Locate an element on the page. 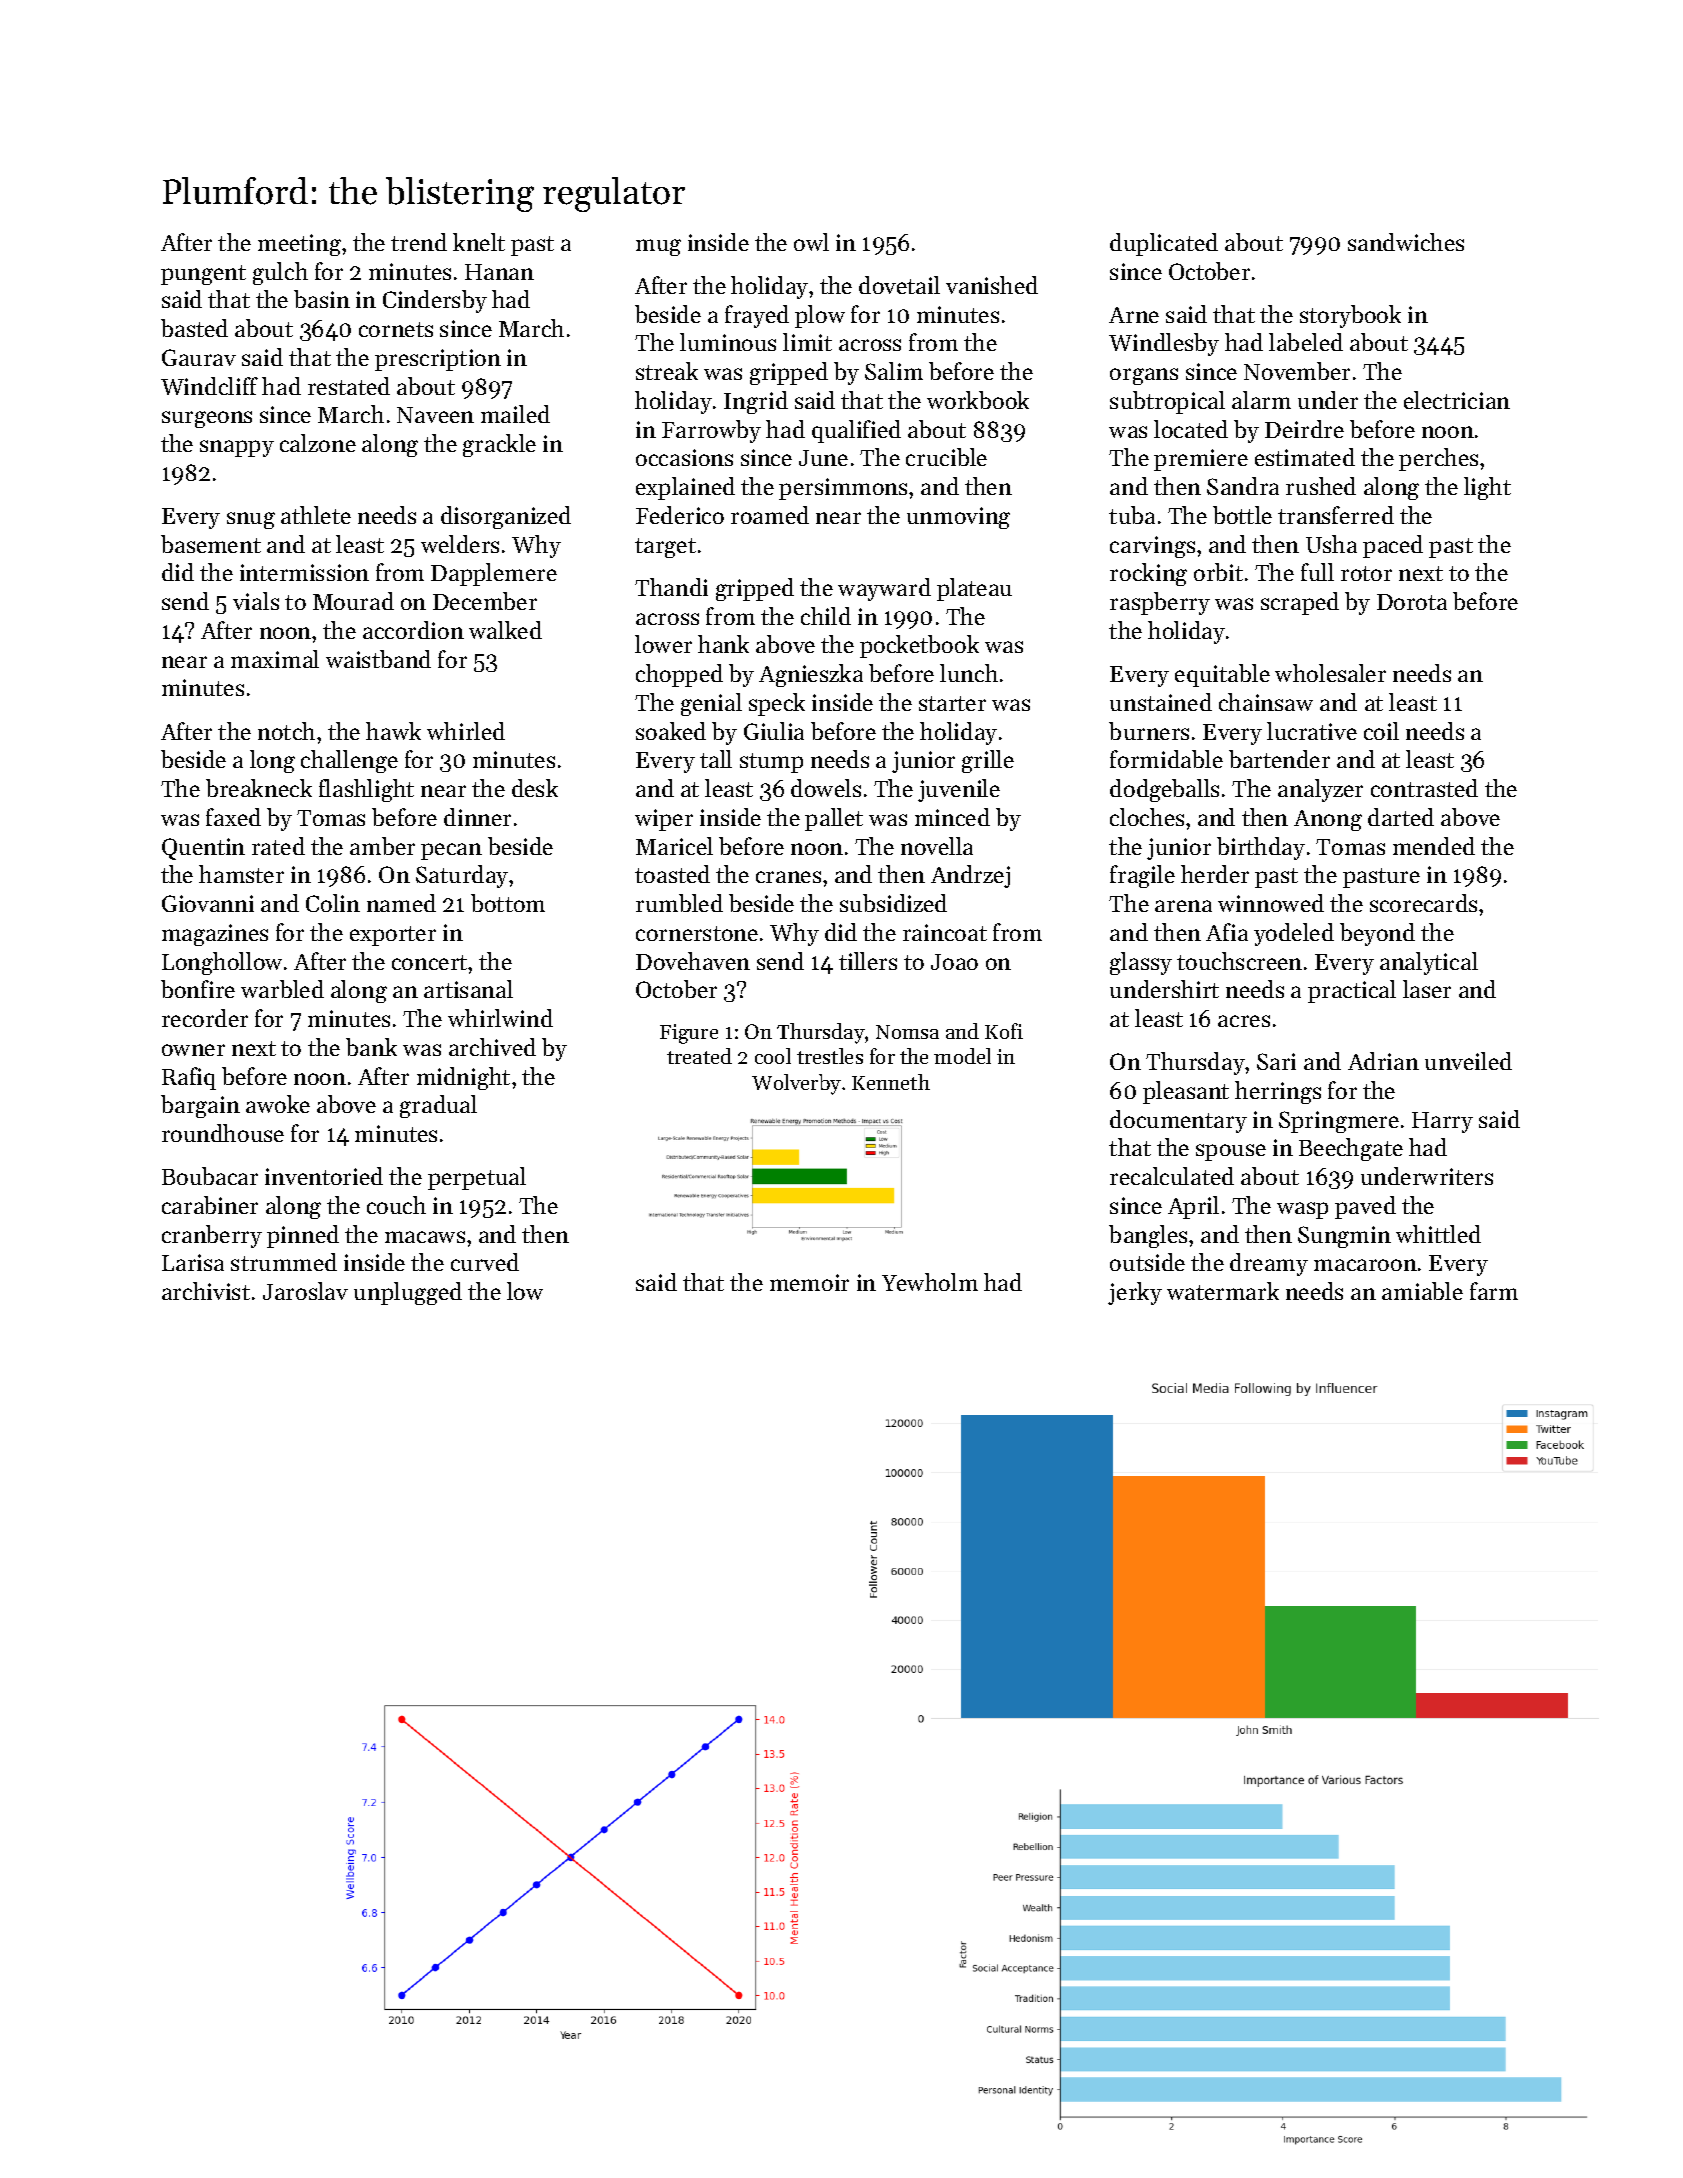  persimmons is located at coordinates (843, 489).
